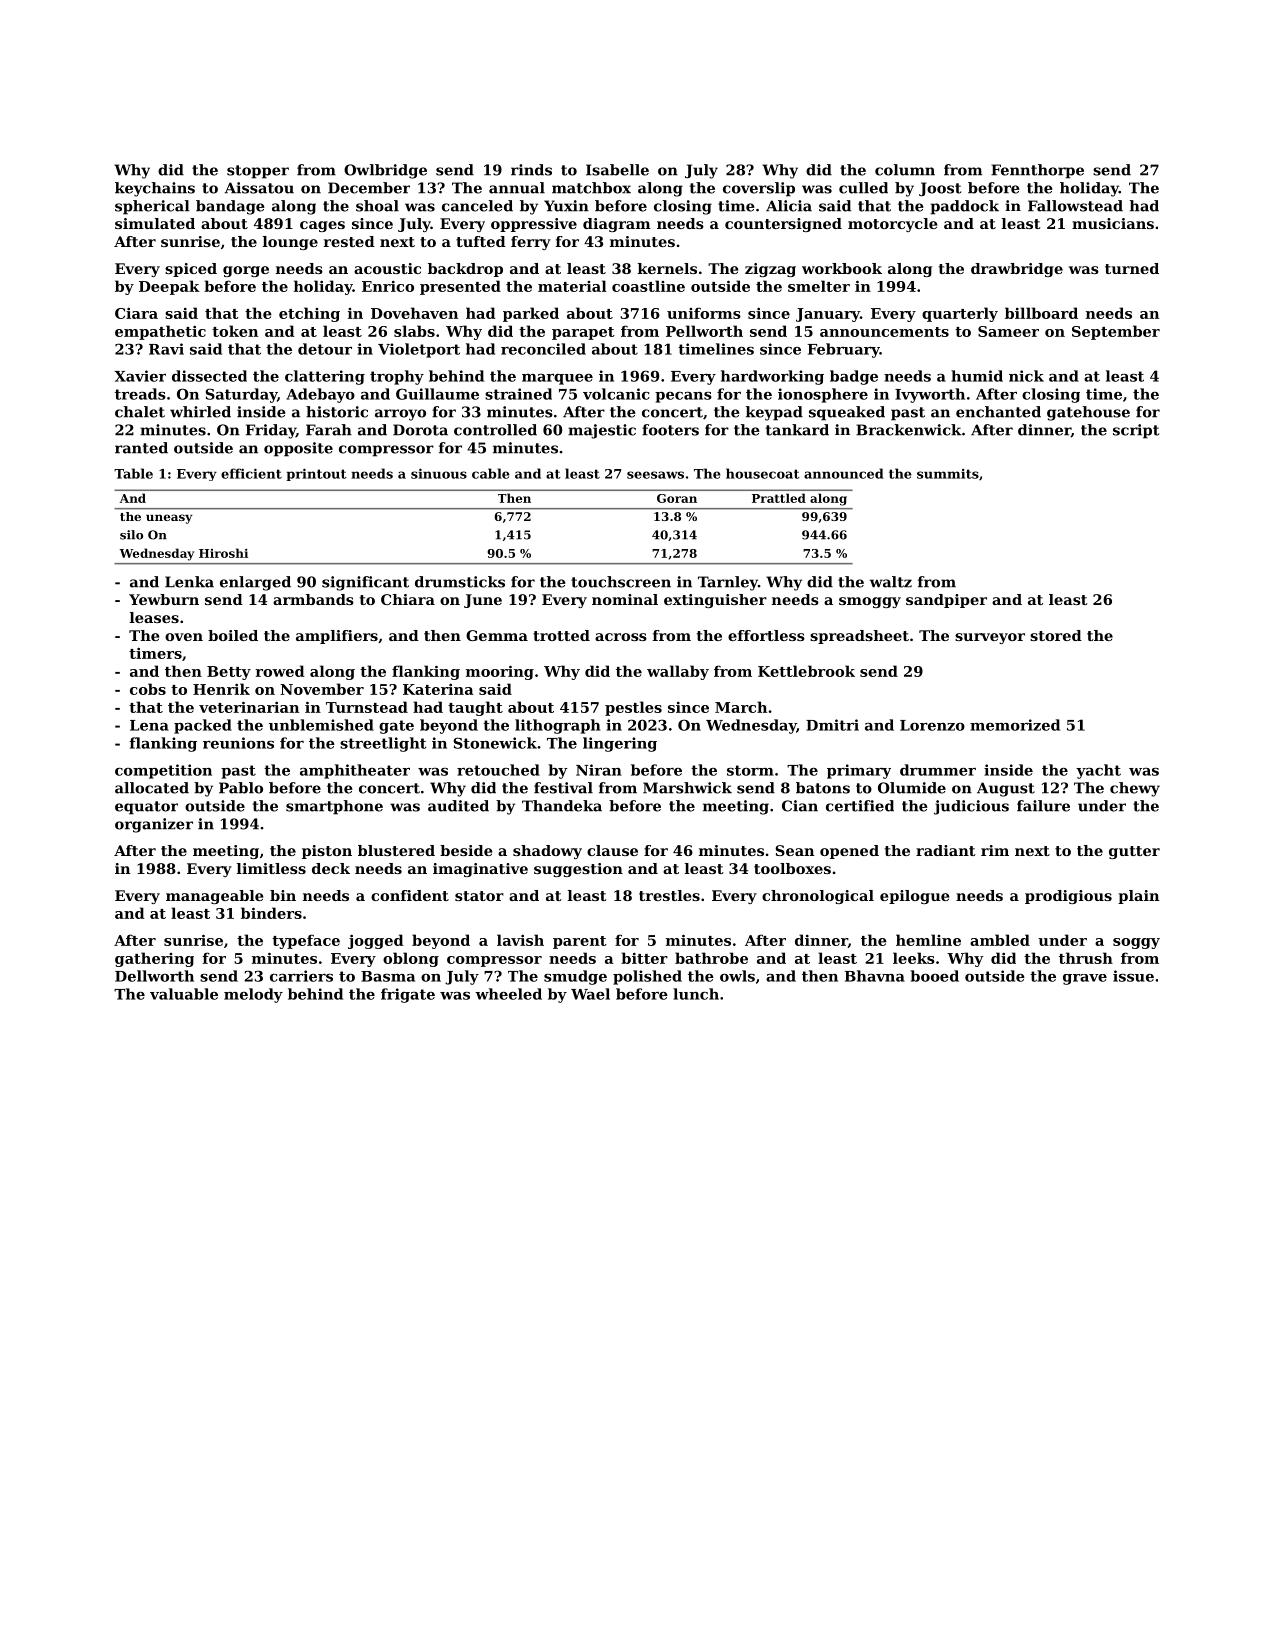 The image size is (1274, 1649). What do you see at coordinates (704, 331) in the screenshot?
I see `Pellworth` at bounding box center [704, 331].
